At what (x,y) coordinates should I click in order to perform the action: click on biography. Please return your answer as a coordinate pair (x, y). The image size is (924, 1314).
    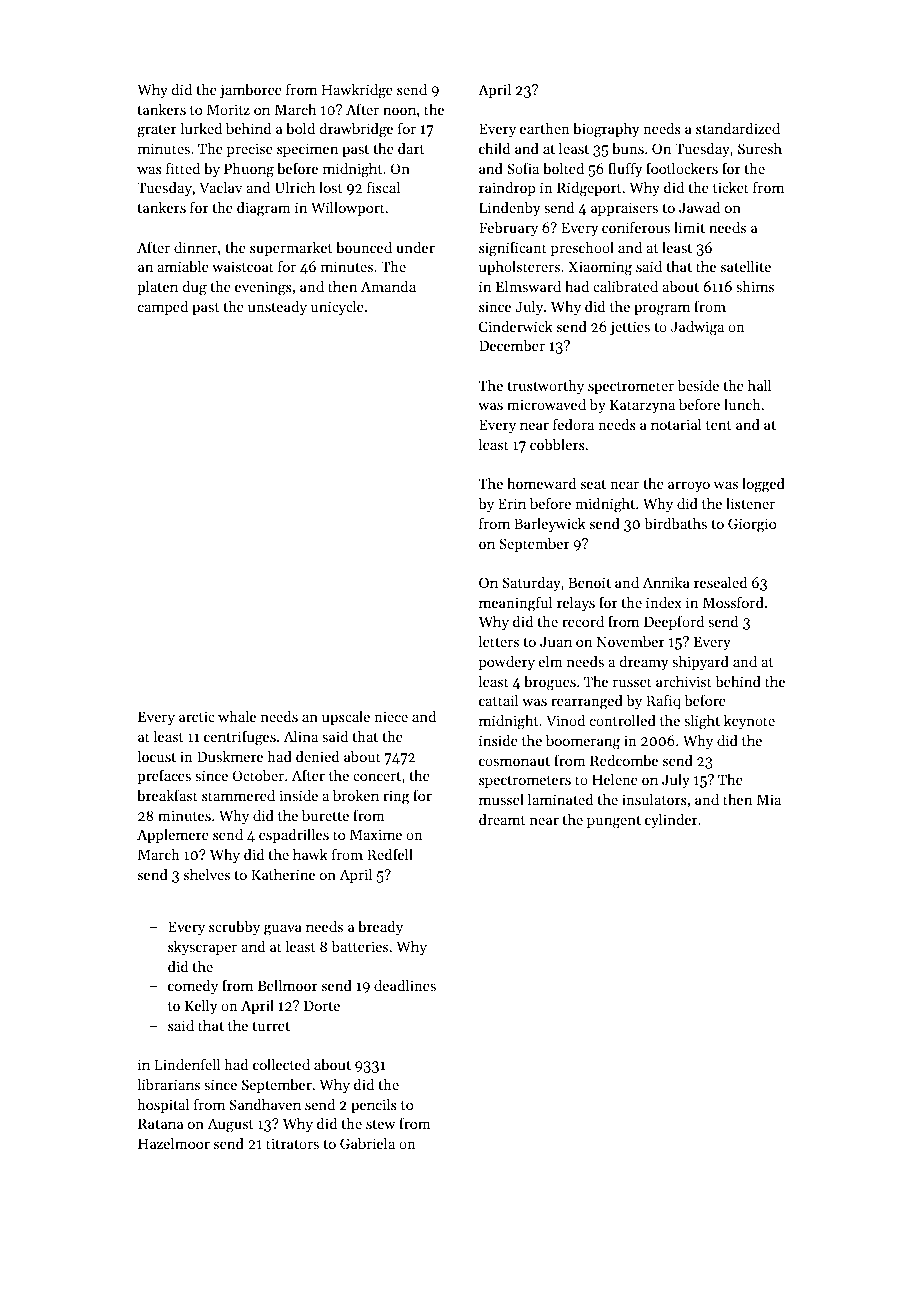
    Looking at the image, I should click on (606, 130).
